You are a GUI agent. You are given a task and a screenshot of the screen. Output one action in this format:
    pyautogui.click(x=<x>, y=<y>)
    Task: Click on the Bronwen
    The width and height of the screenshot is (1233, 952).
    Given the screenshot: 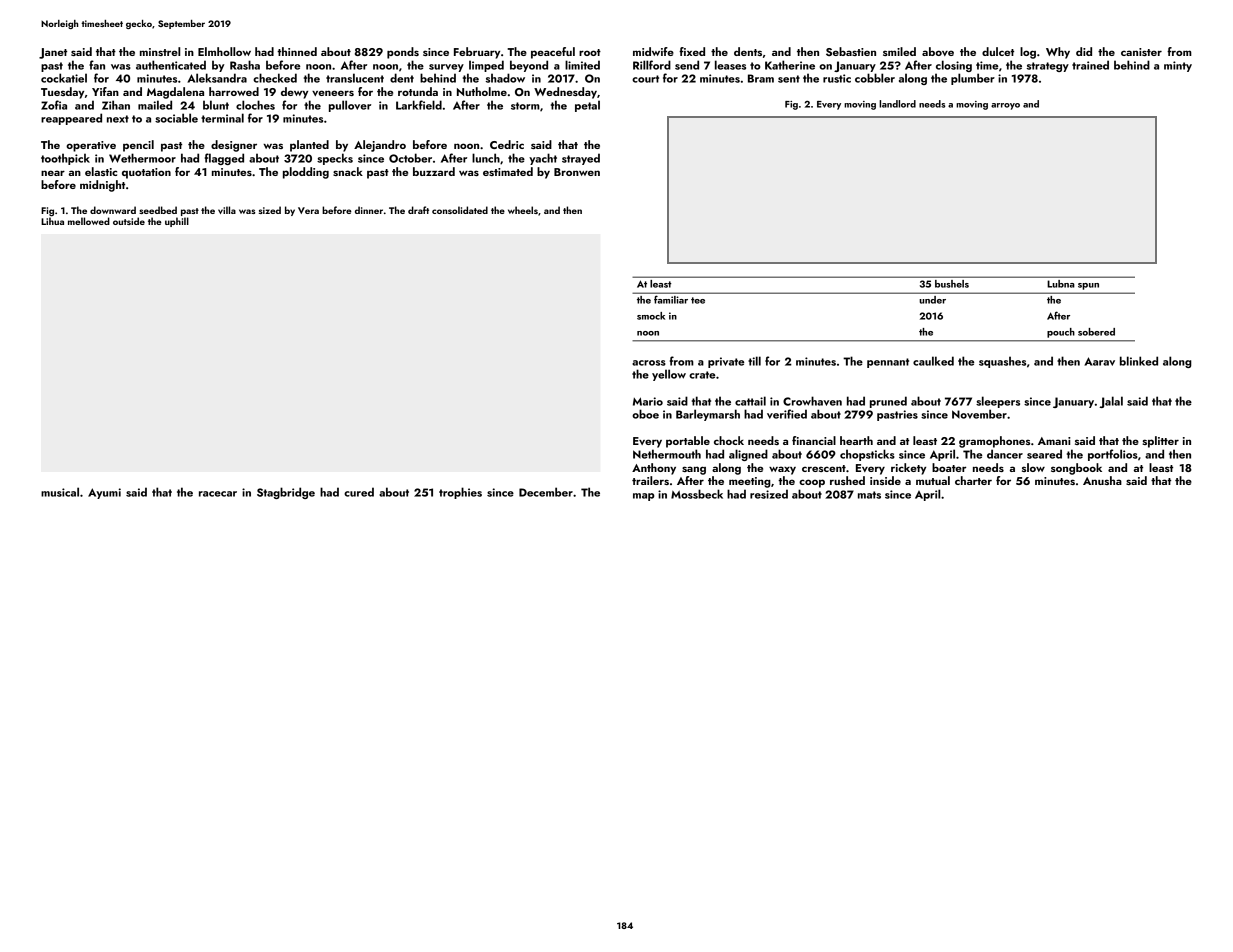 What is the action you would take?
    pyautogui.click(x=577, y=172)
